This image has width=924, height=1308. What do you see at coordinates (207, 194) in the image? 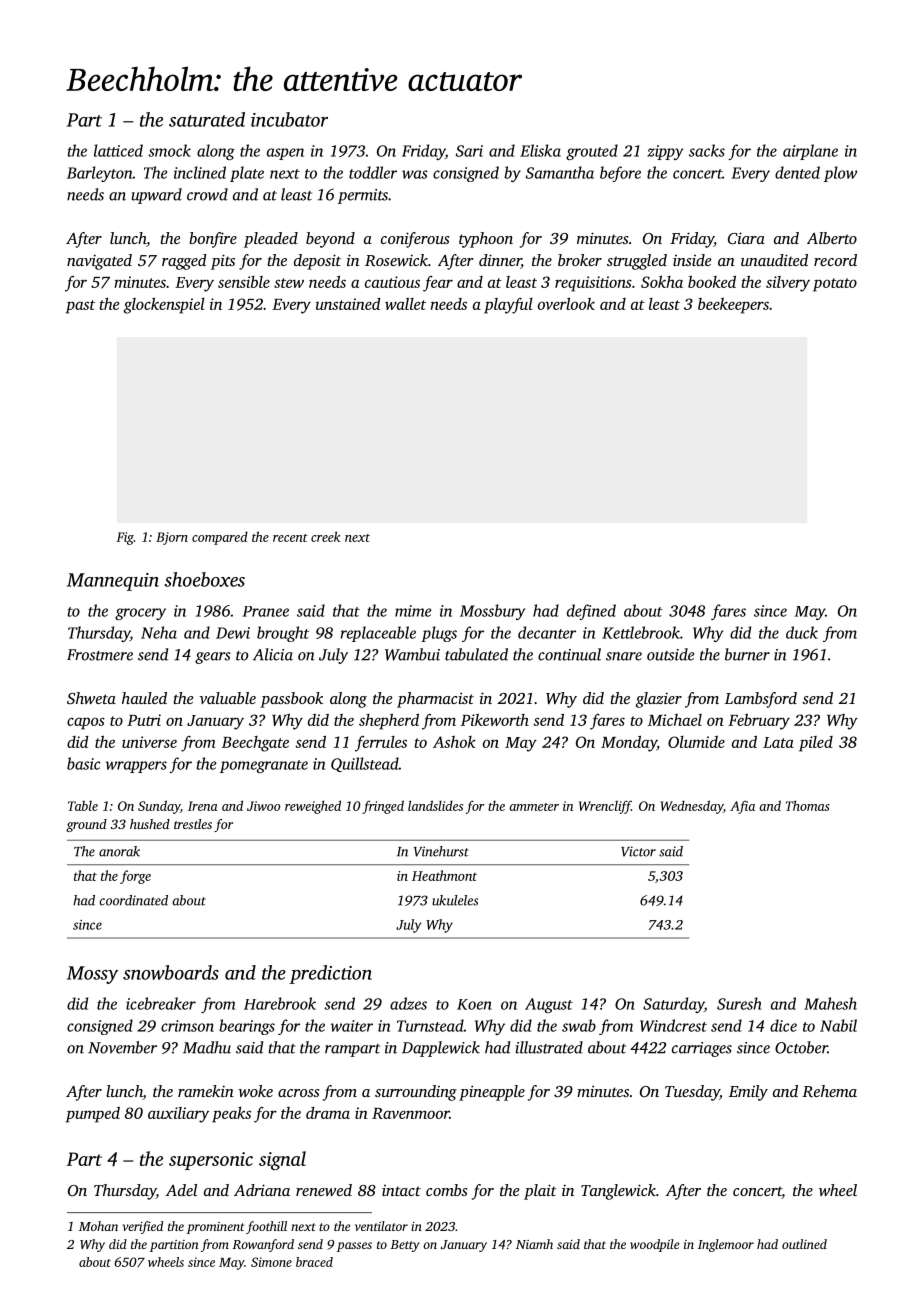
I see `crowd` at bounding box center [207, 194].
